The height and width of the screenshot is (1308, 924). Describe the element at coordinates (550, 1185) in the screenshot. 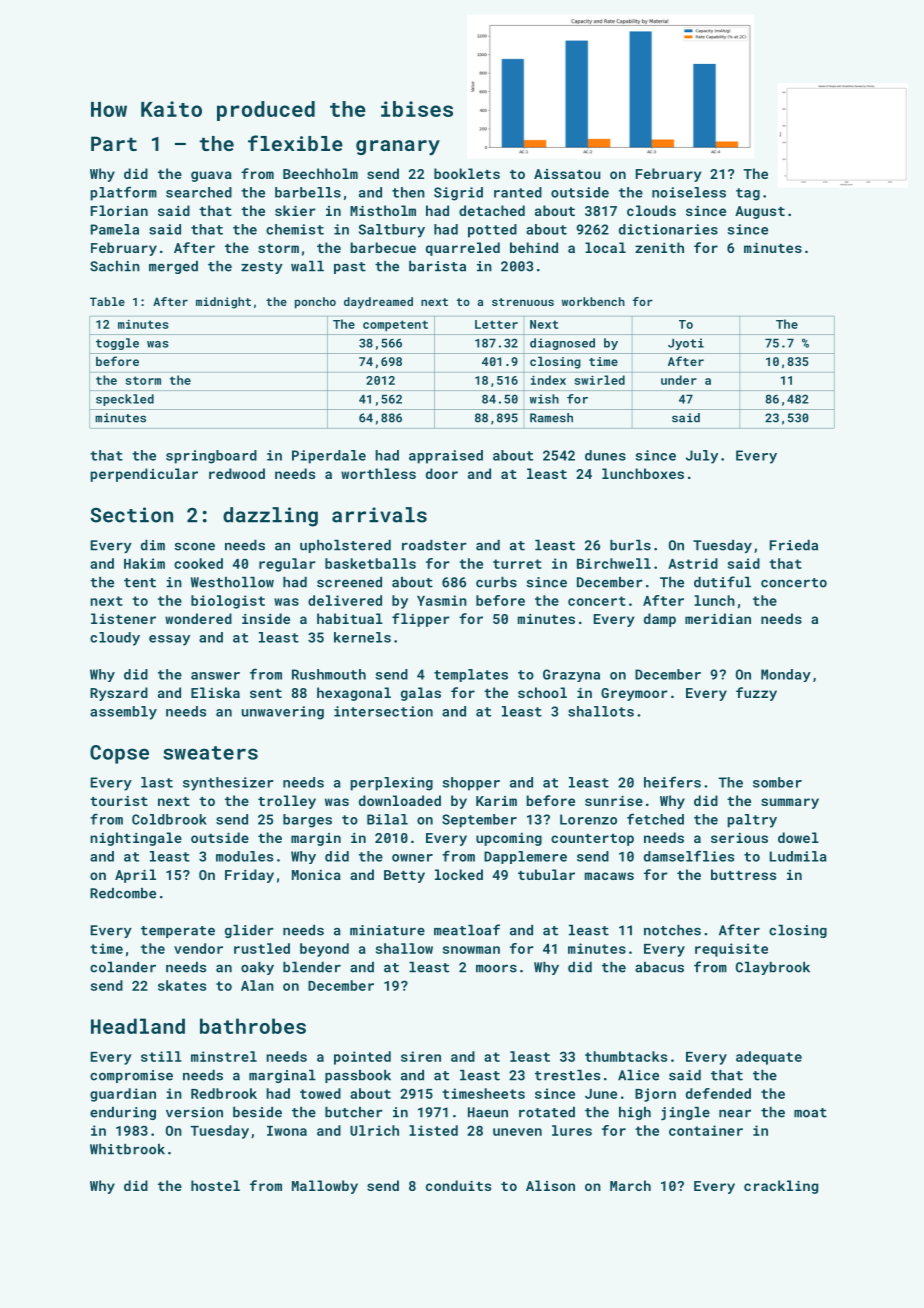

I see `Alison` at that location.
